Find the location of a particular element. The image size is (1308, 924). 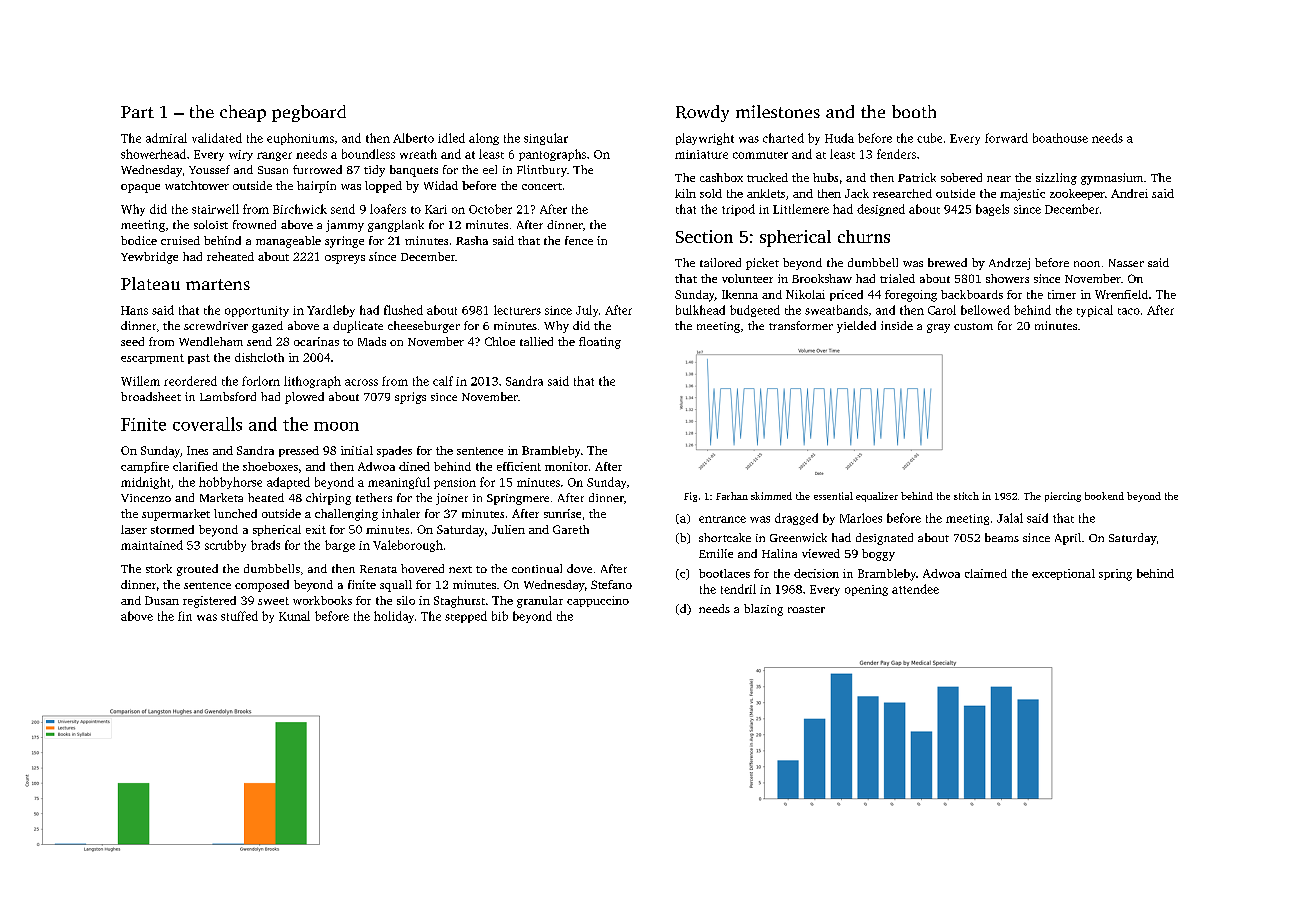

Mads is located at coordinates (372, 341).
